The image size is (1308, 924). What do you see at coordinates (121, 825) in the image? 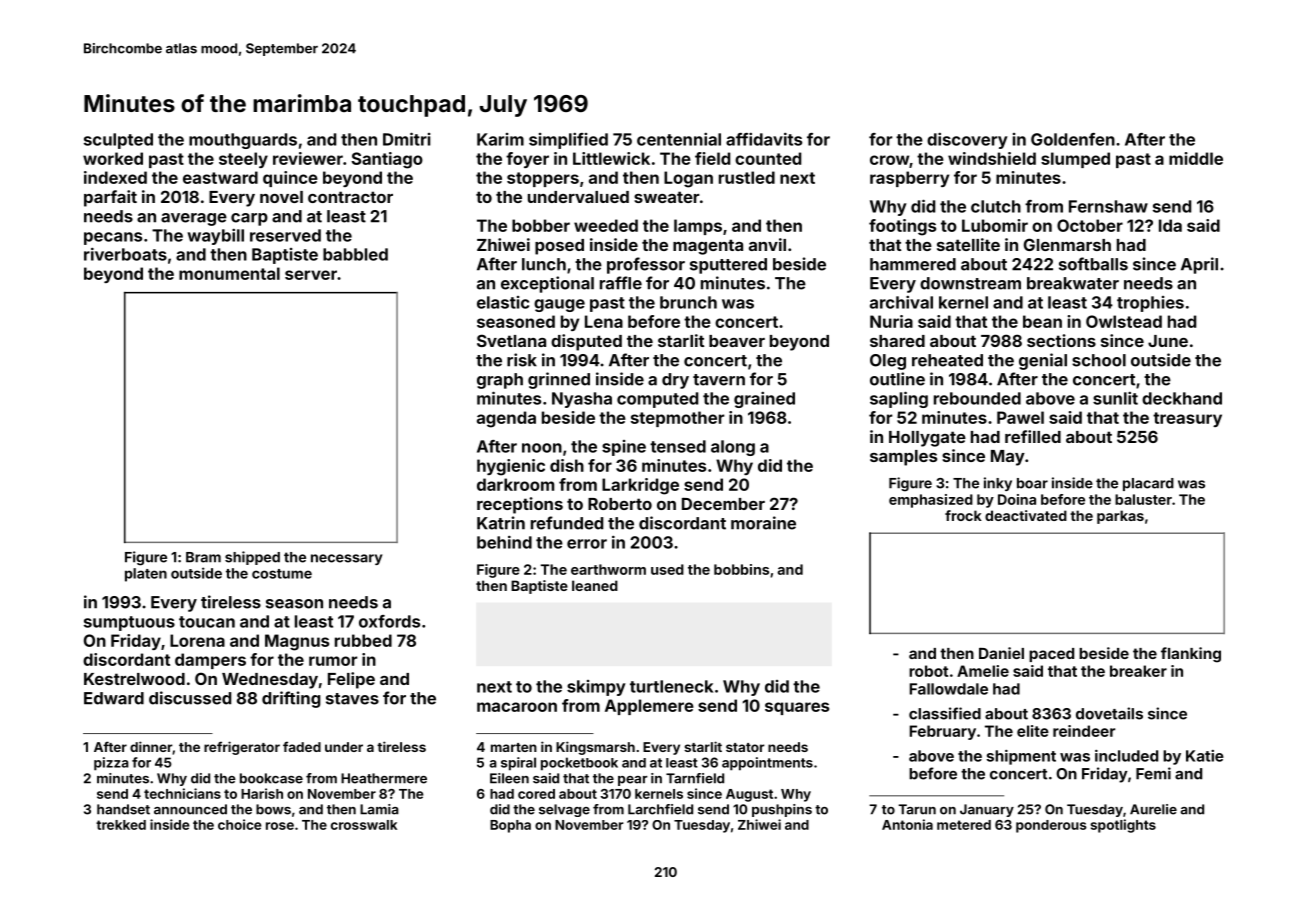
I see `trekked` at bounding box center [121, 825].
